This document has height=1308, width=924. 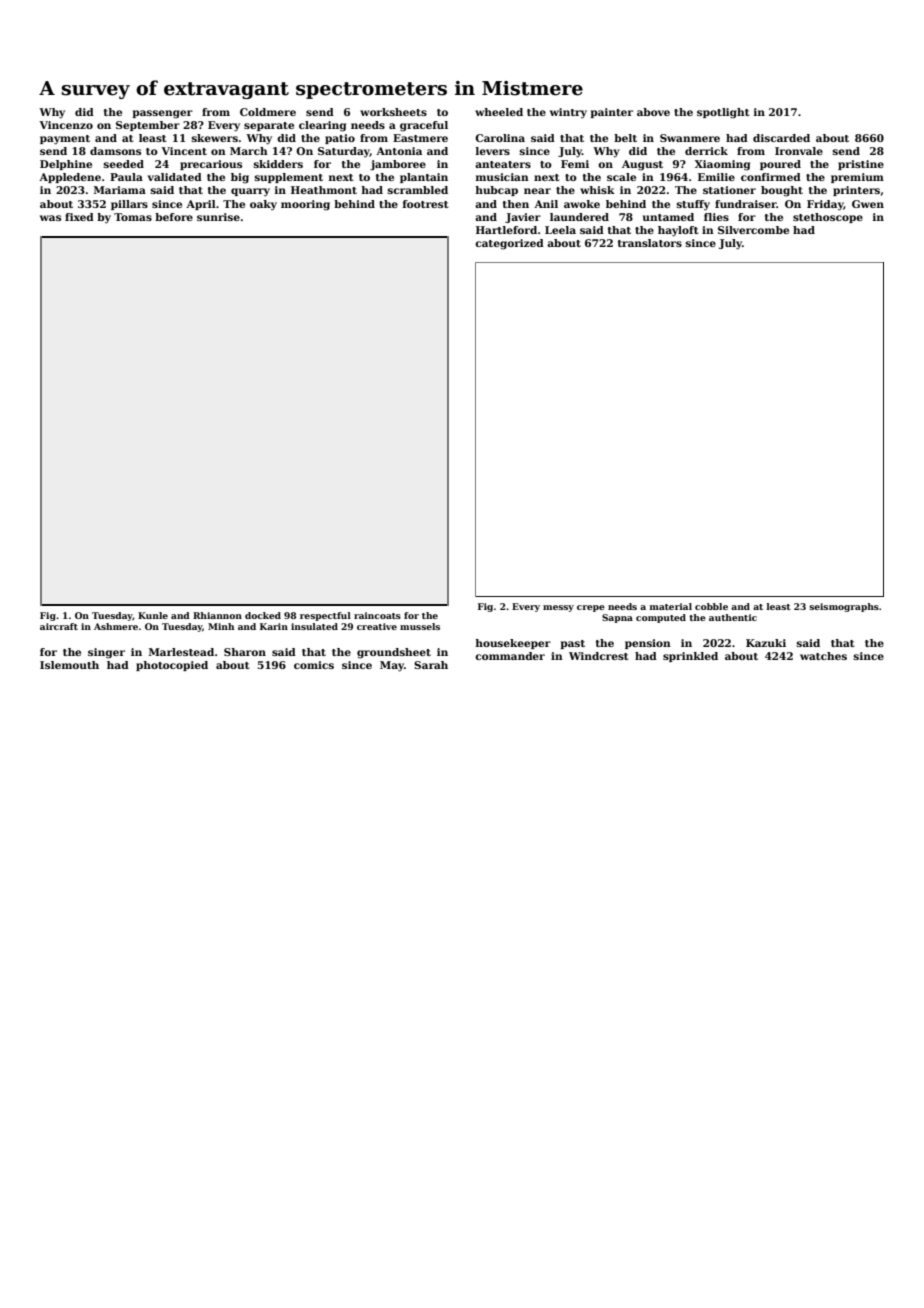 What do you see at coordinates (322, 126) in the document?
I see `clearing` at bounding box center [322, 126].
